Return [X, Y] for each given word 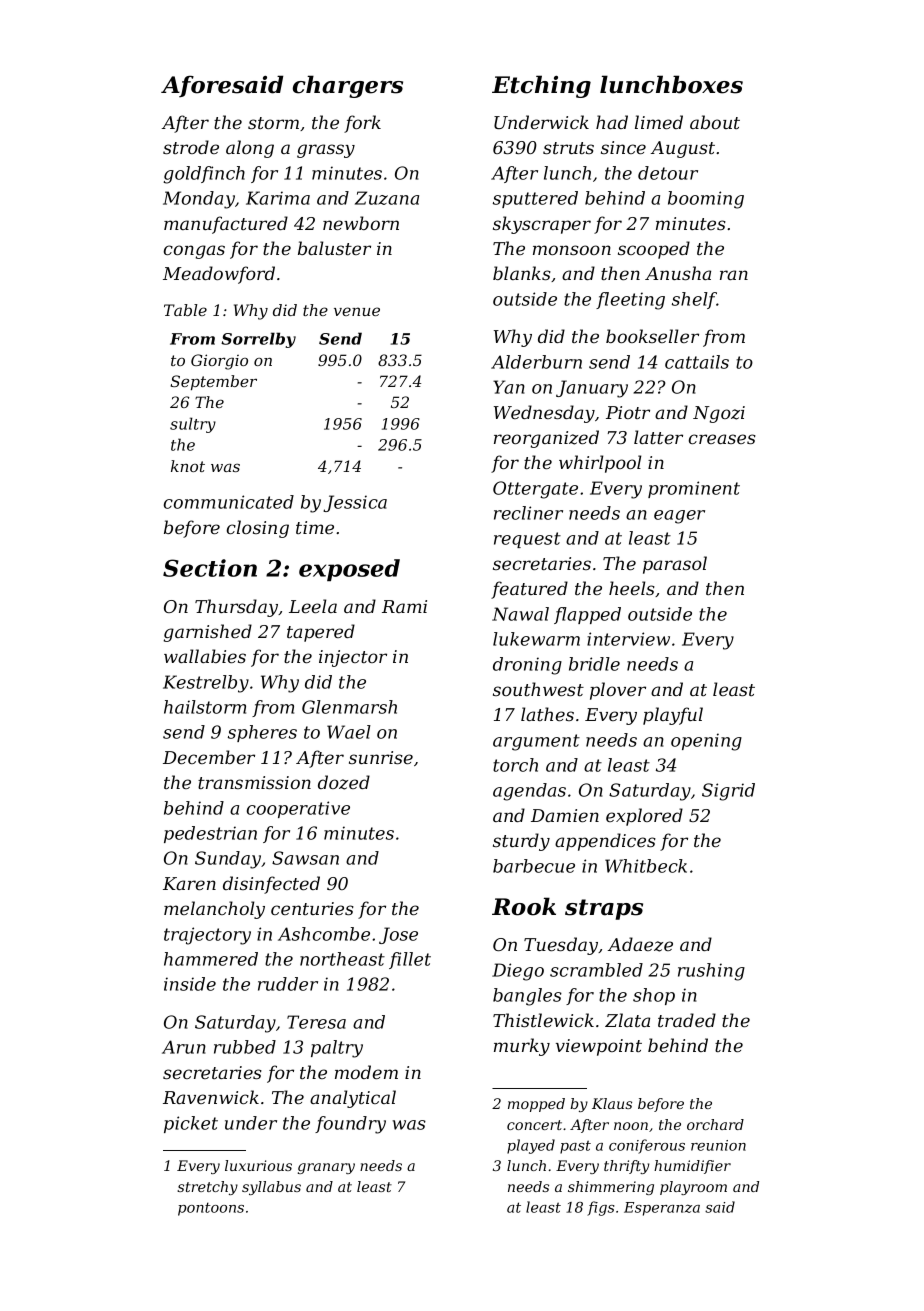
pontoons [211, 1209]
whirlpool [600, 464]
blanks [522, 273]
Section [210, 568]
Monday [199, 200]
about [715, 122]
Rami [404, 606]
